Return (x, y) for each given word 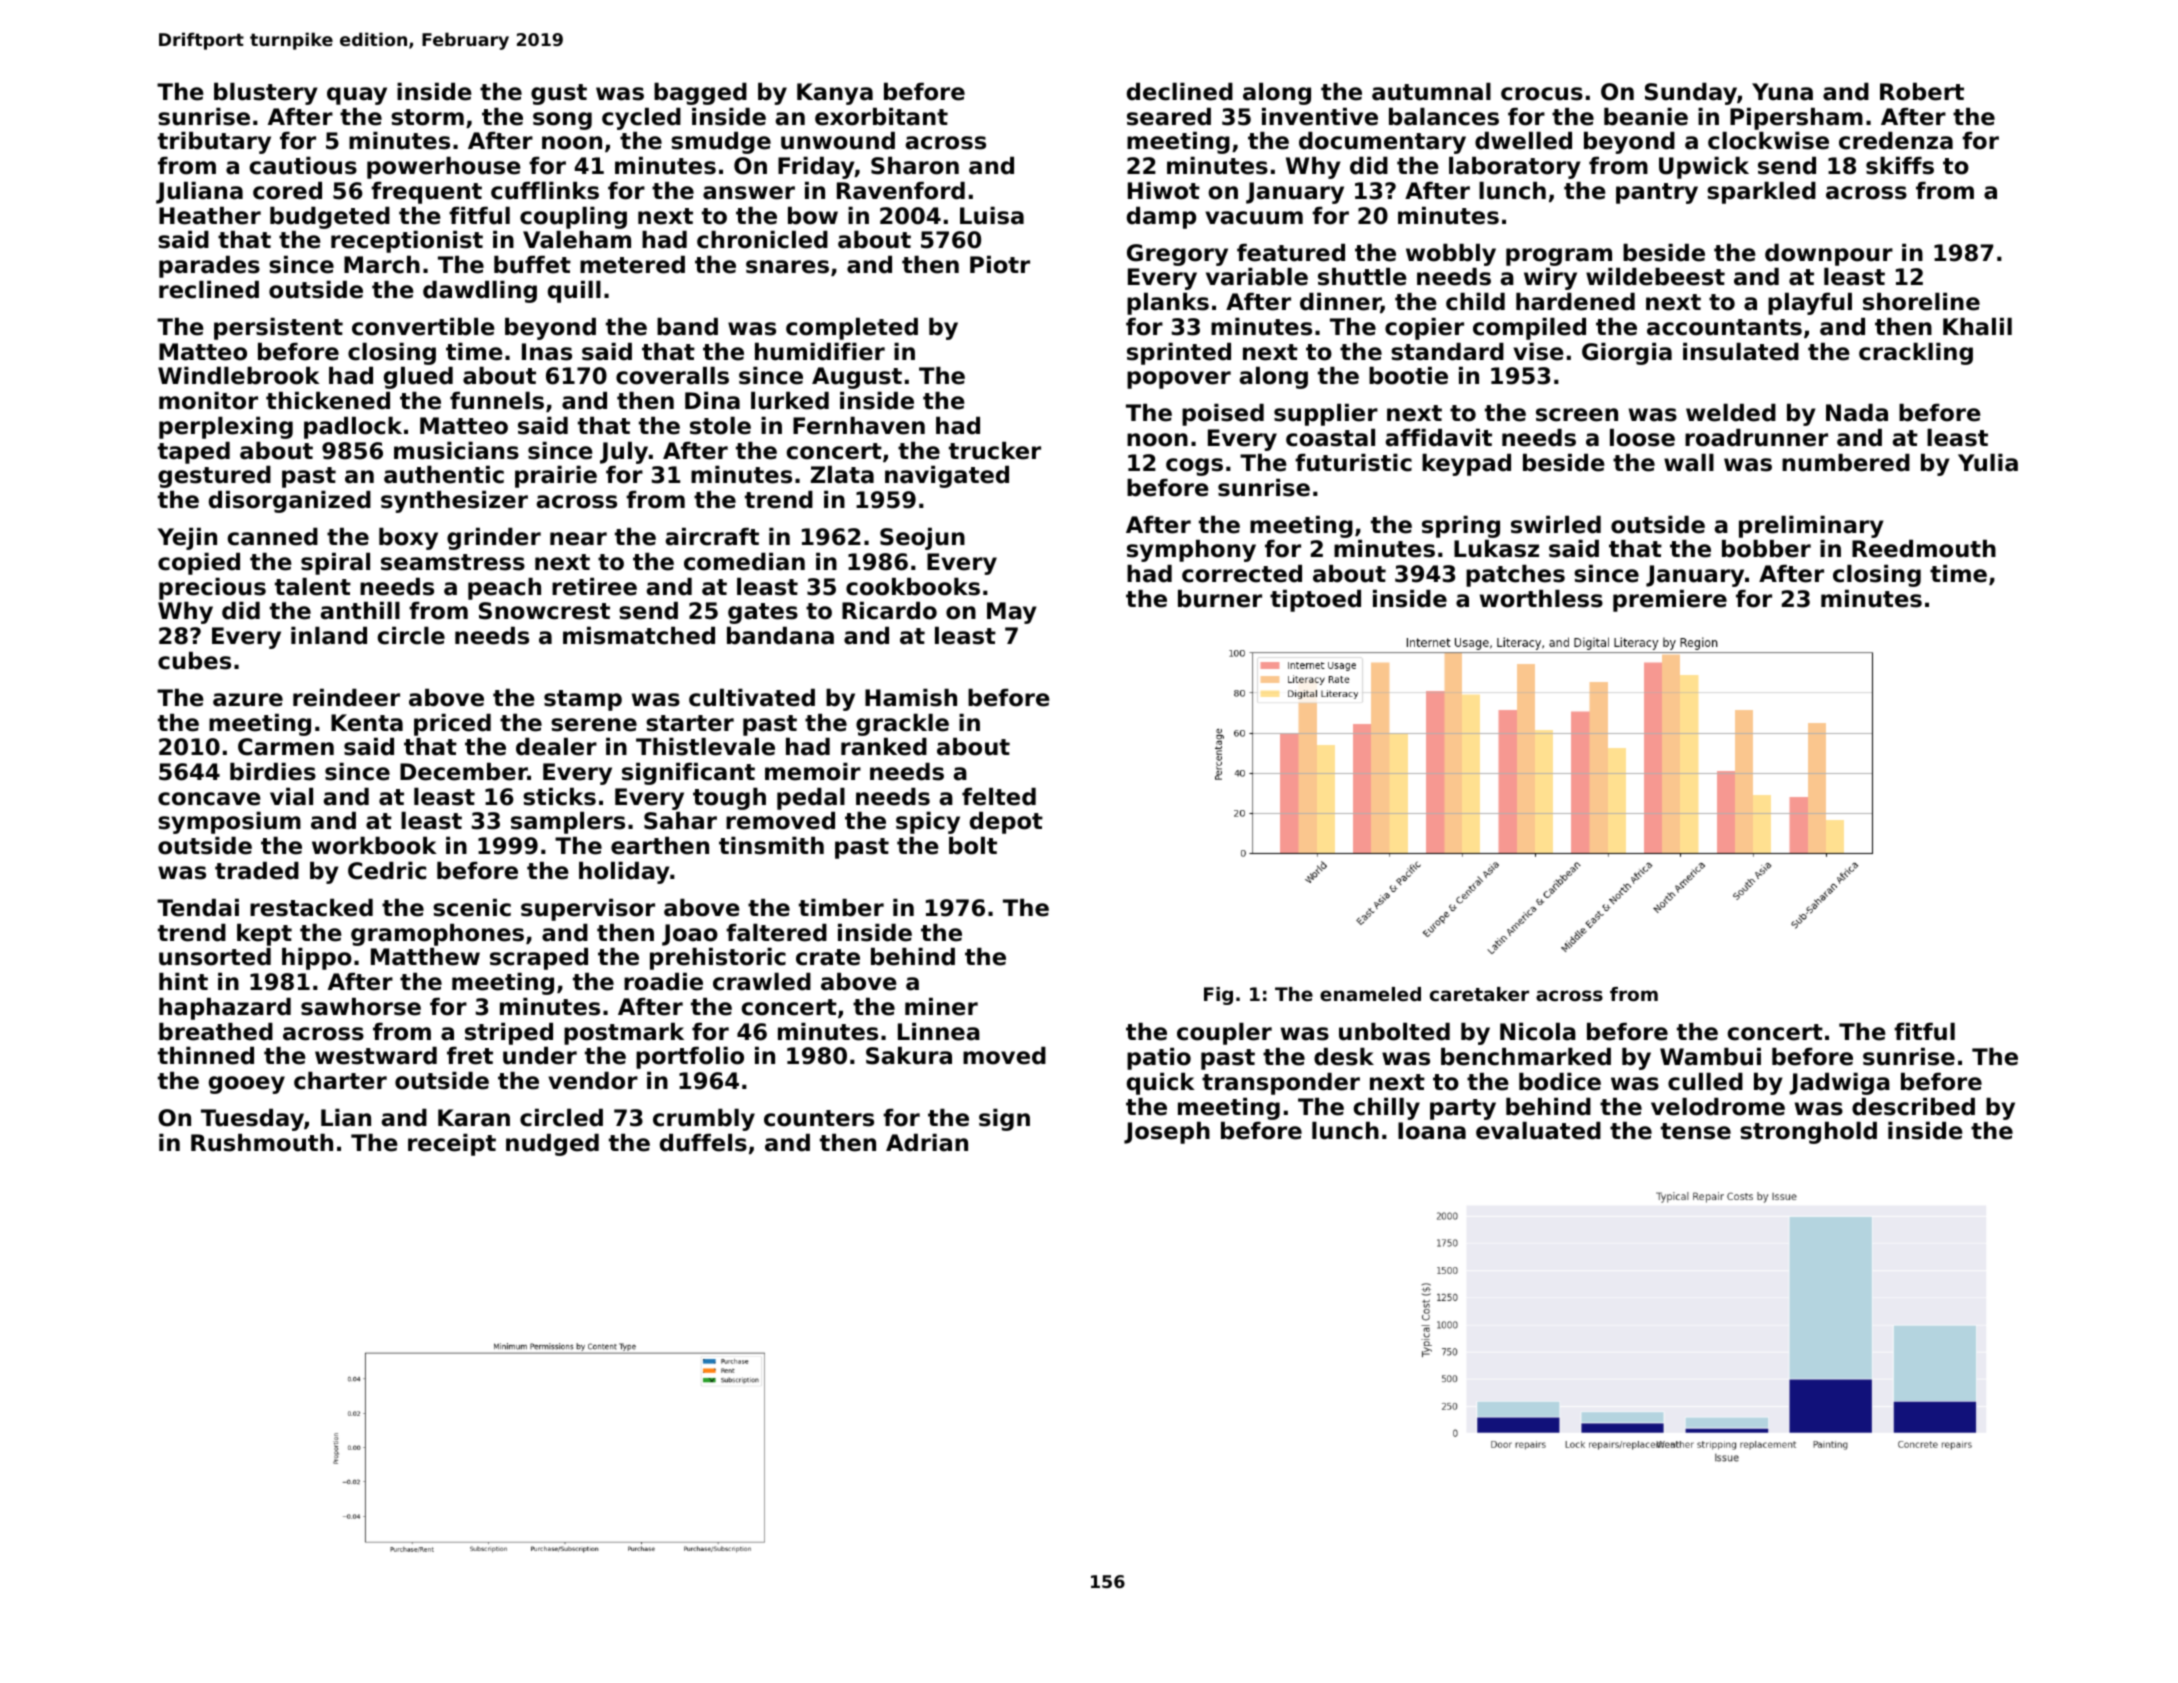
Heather (210, 216)
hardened (1575, 302)
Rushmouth (262, 1143)
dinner (1340, 303)
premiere (1670, 601)
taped (194, 453)
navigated (947, 477)
